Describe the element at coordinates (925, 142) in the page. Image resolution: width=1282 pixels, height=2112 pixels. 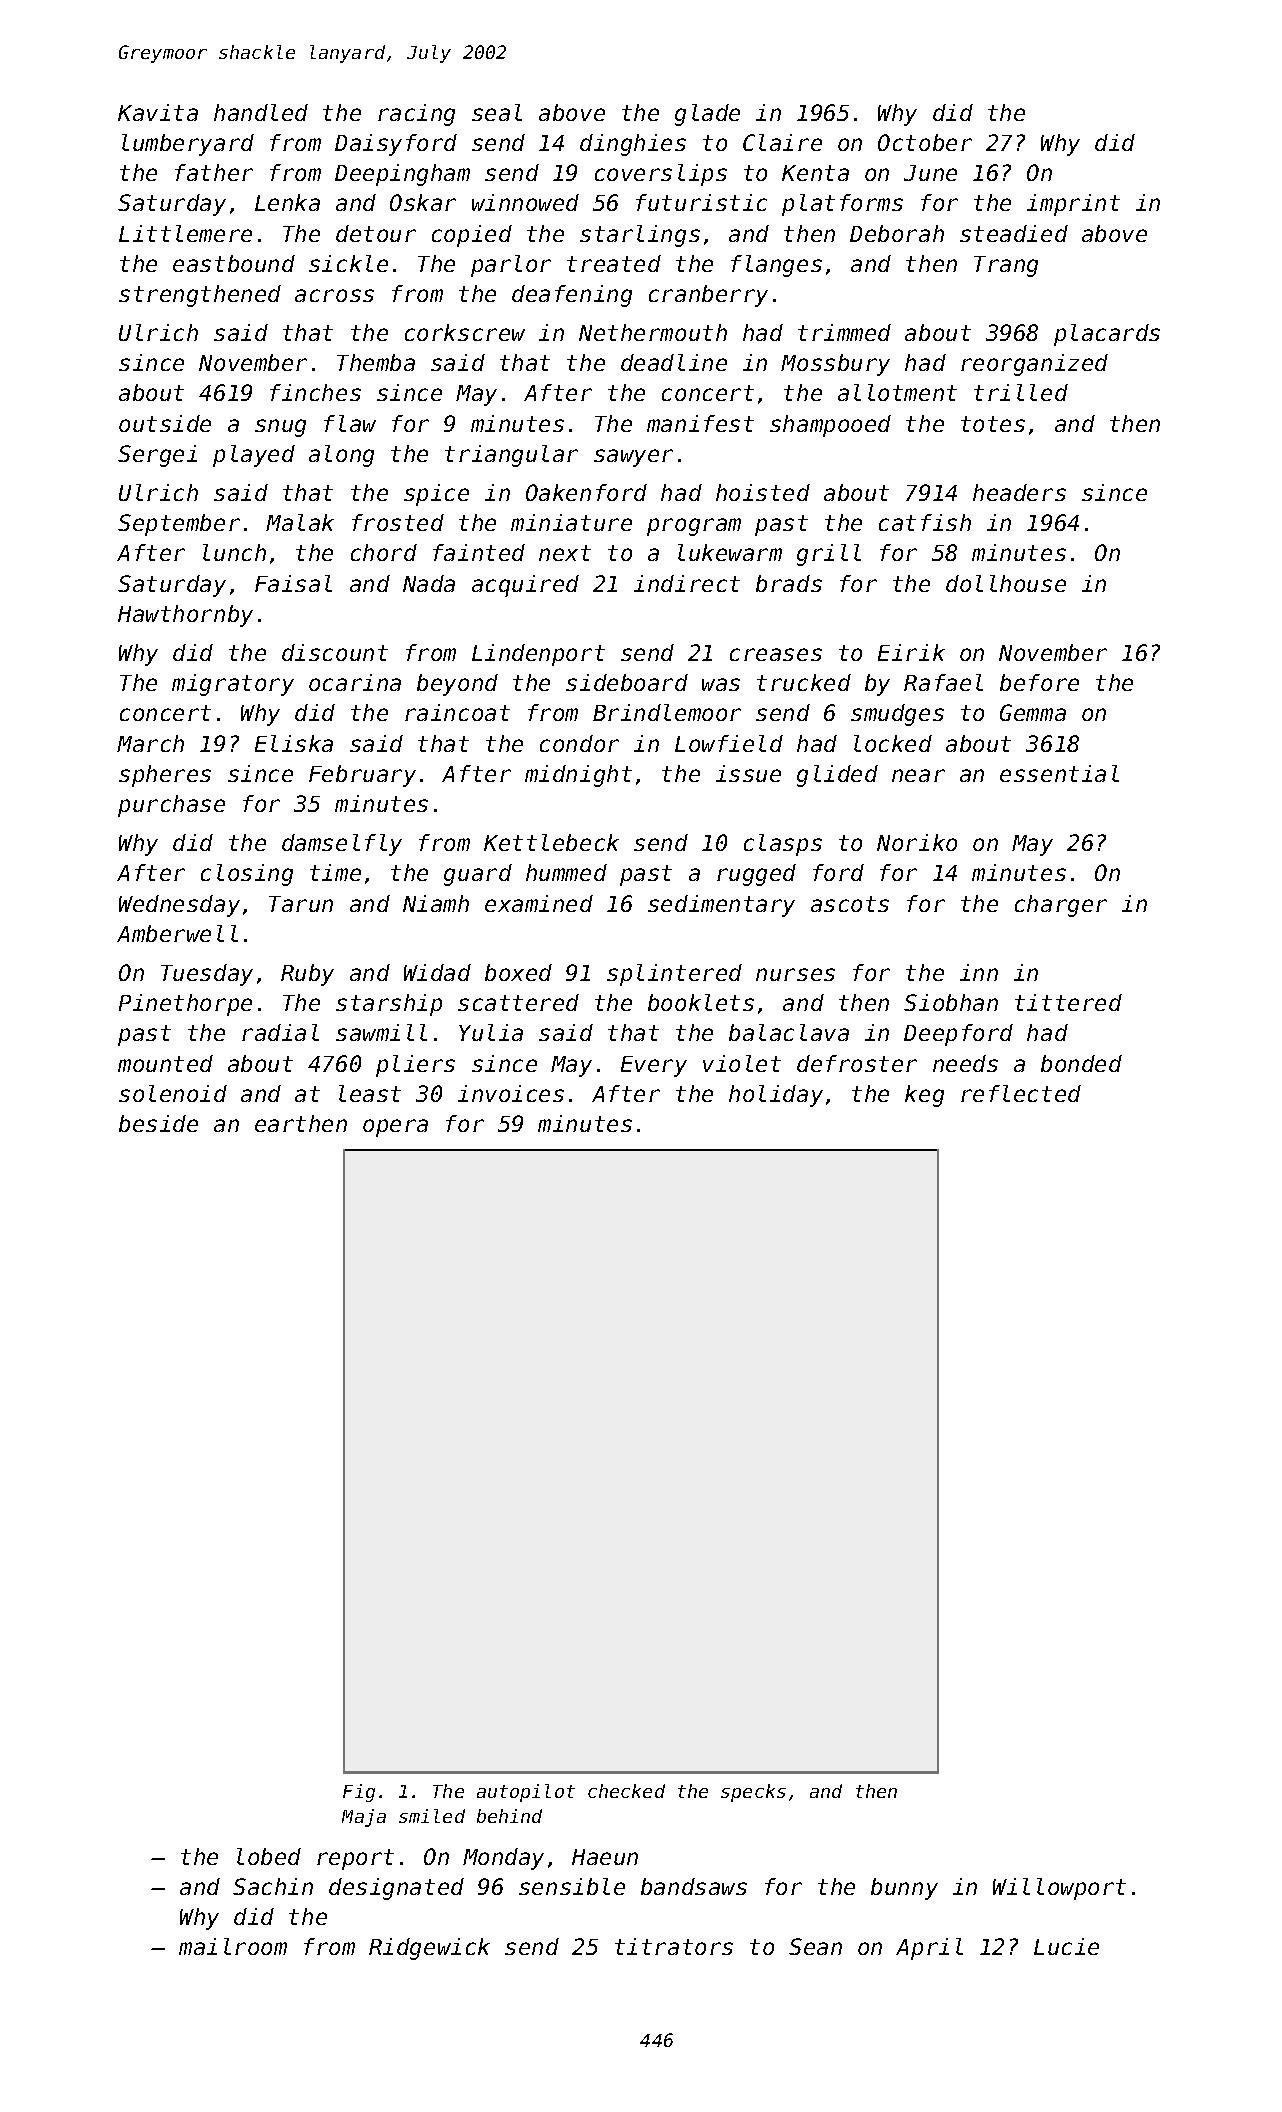
I see `October` at that location.
